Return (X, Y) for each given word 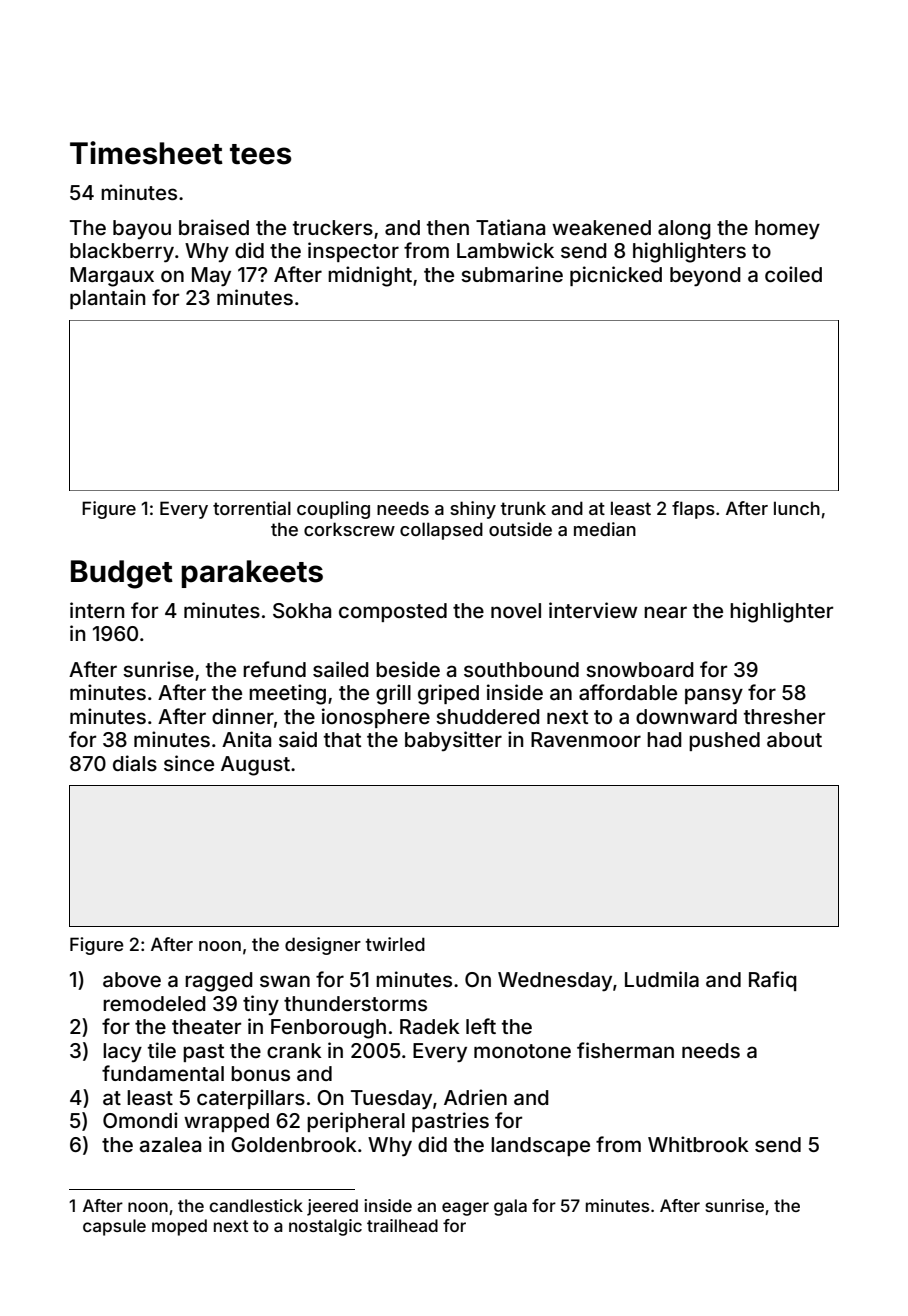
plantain (107, 299)
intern (97, 610)
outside (520, 529)
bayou (142, 229)
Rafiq (773, 981)
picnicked (616, 276)
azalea (170, 1144)
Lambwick (505, 250)
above (132, 979)
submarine (512, 274)
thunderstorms (355, 1003)
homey (787, 229)
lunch (797, 508)
